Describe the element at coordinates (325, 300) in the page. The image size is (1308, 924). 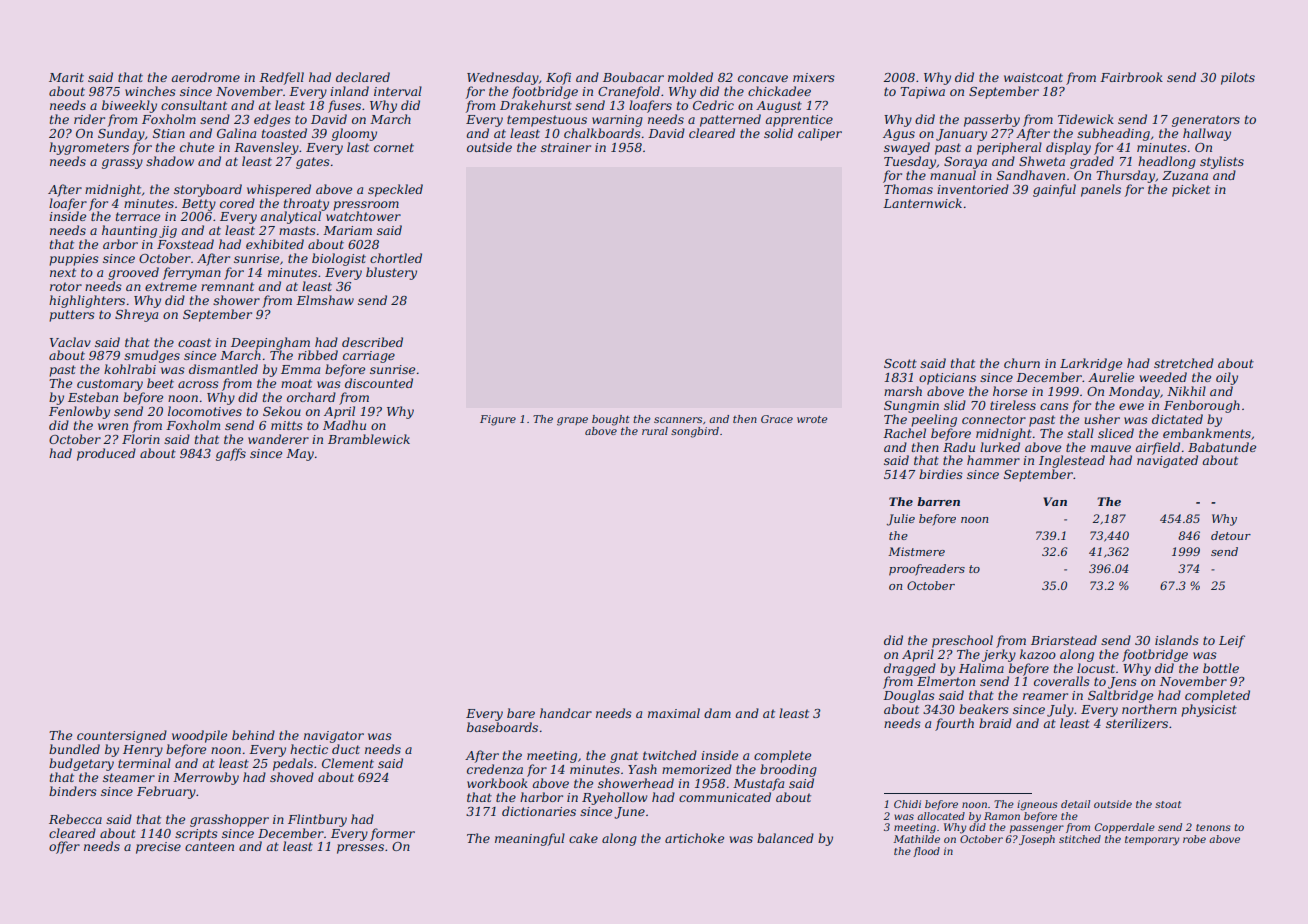
I see `Elmshaw` at that location.
